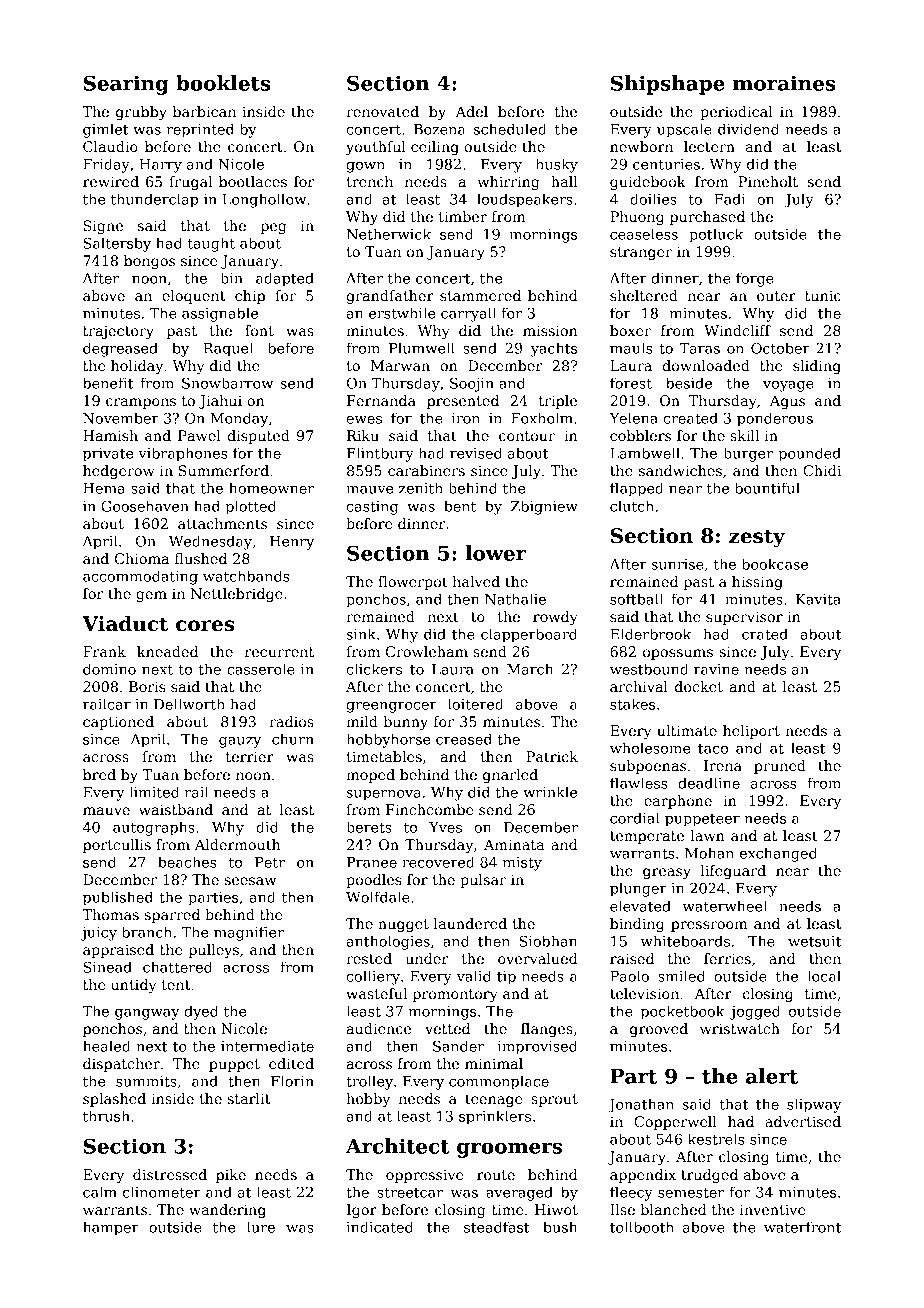 Image resolution: width=924 pixels, height=1308 pixels. Describe the element at coordinates (667, 873) in the document. I see `greasy` at that location.
